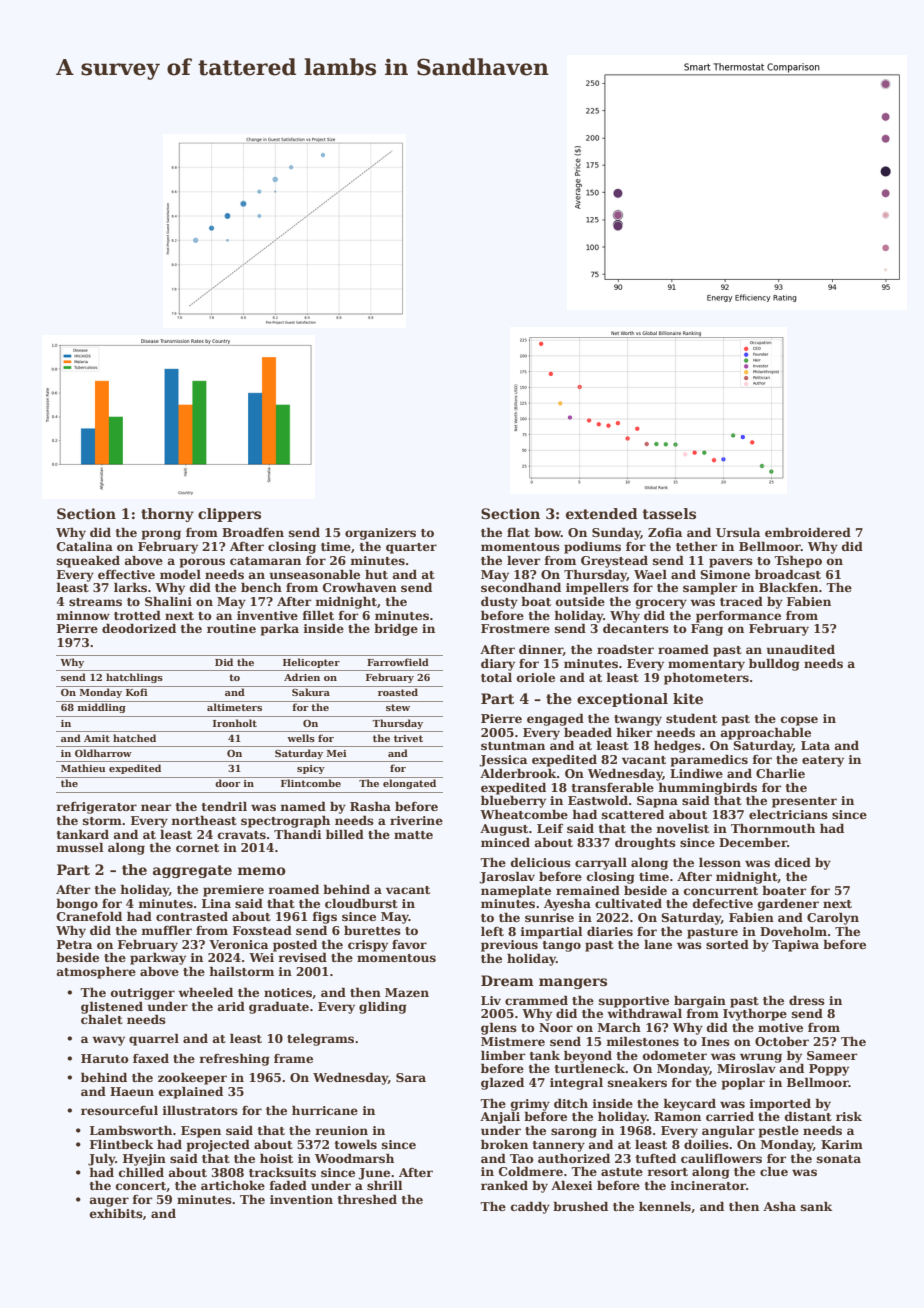 This image has width=924, height=1308. What do you see at coordinates (167, 515) in the image?
I see `thorny` at bounding box center [167, 515].
